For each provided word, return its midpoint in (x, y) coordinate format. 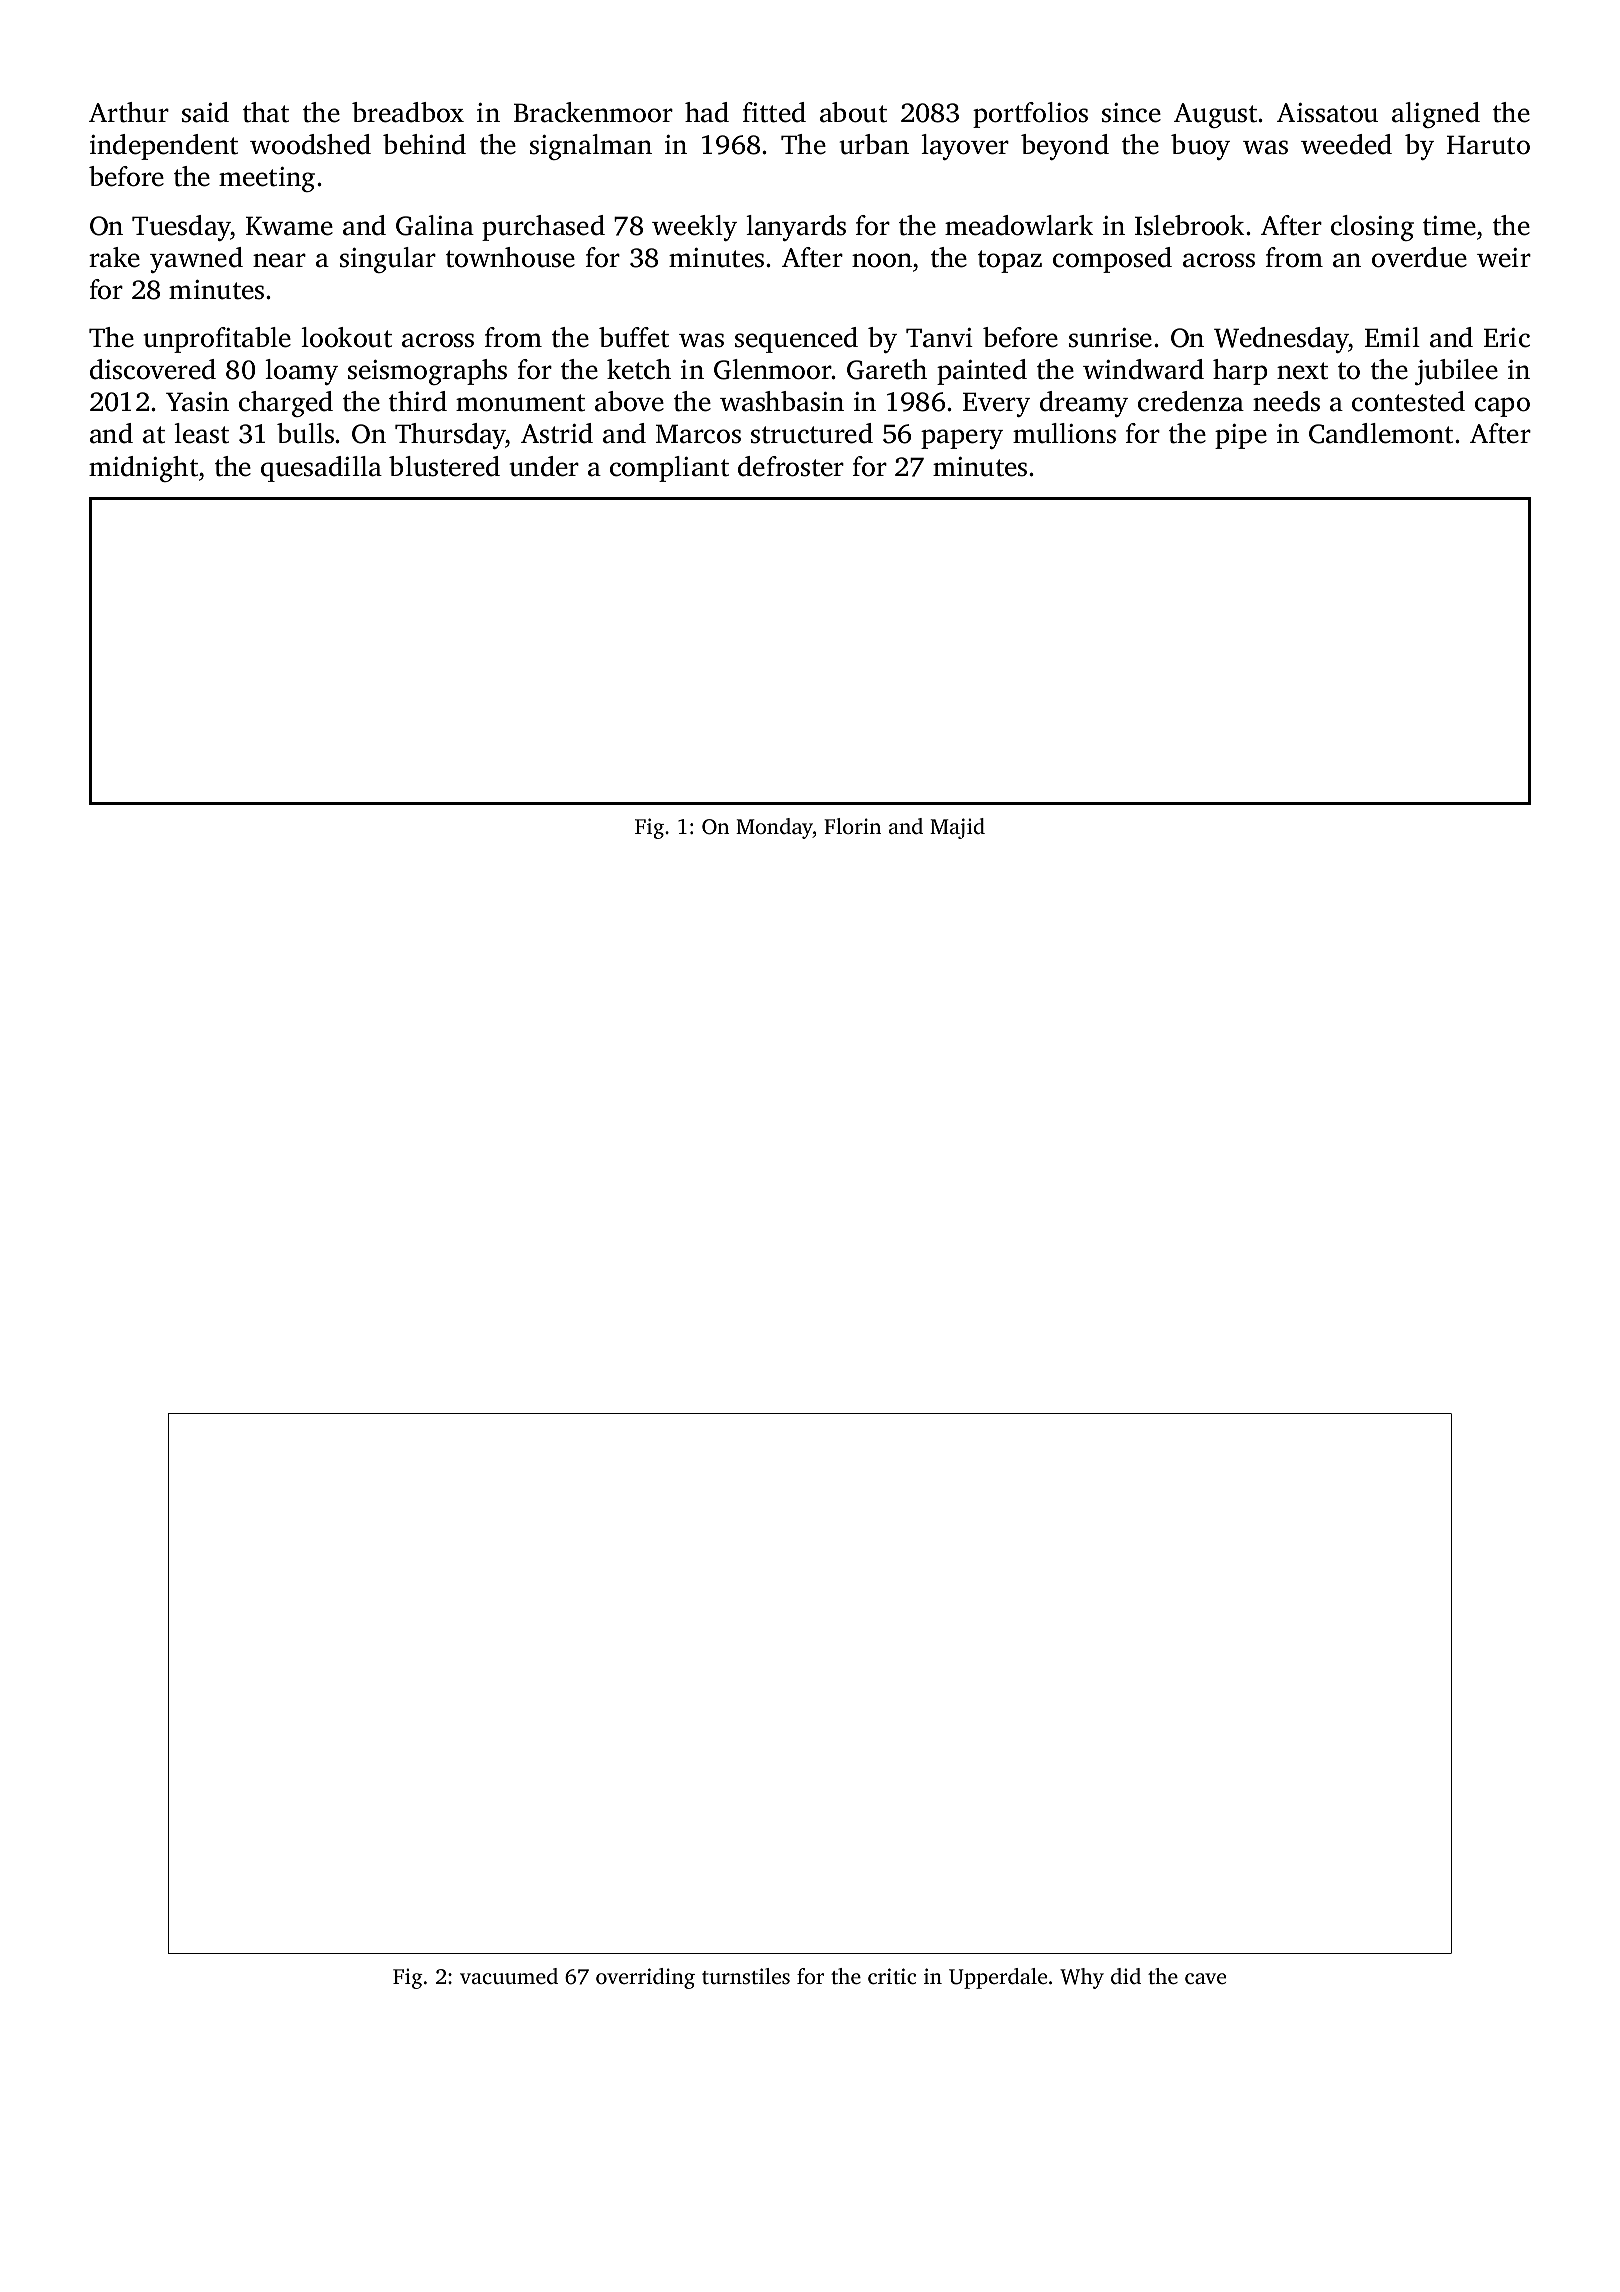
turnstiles (746, 1976)
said (205, 112)
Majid (957, 828)
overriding (645, 1978)
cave (1205, 1978)
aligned (1436, 115)
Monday (774, 828)
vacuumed (509, 1976)
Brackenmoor (593, 112)
